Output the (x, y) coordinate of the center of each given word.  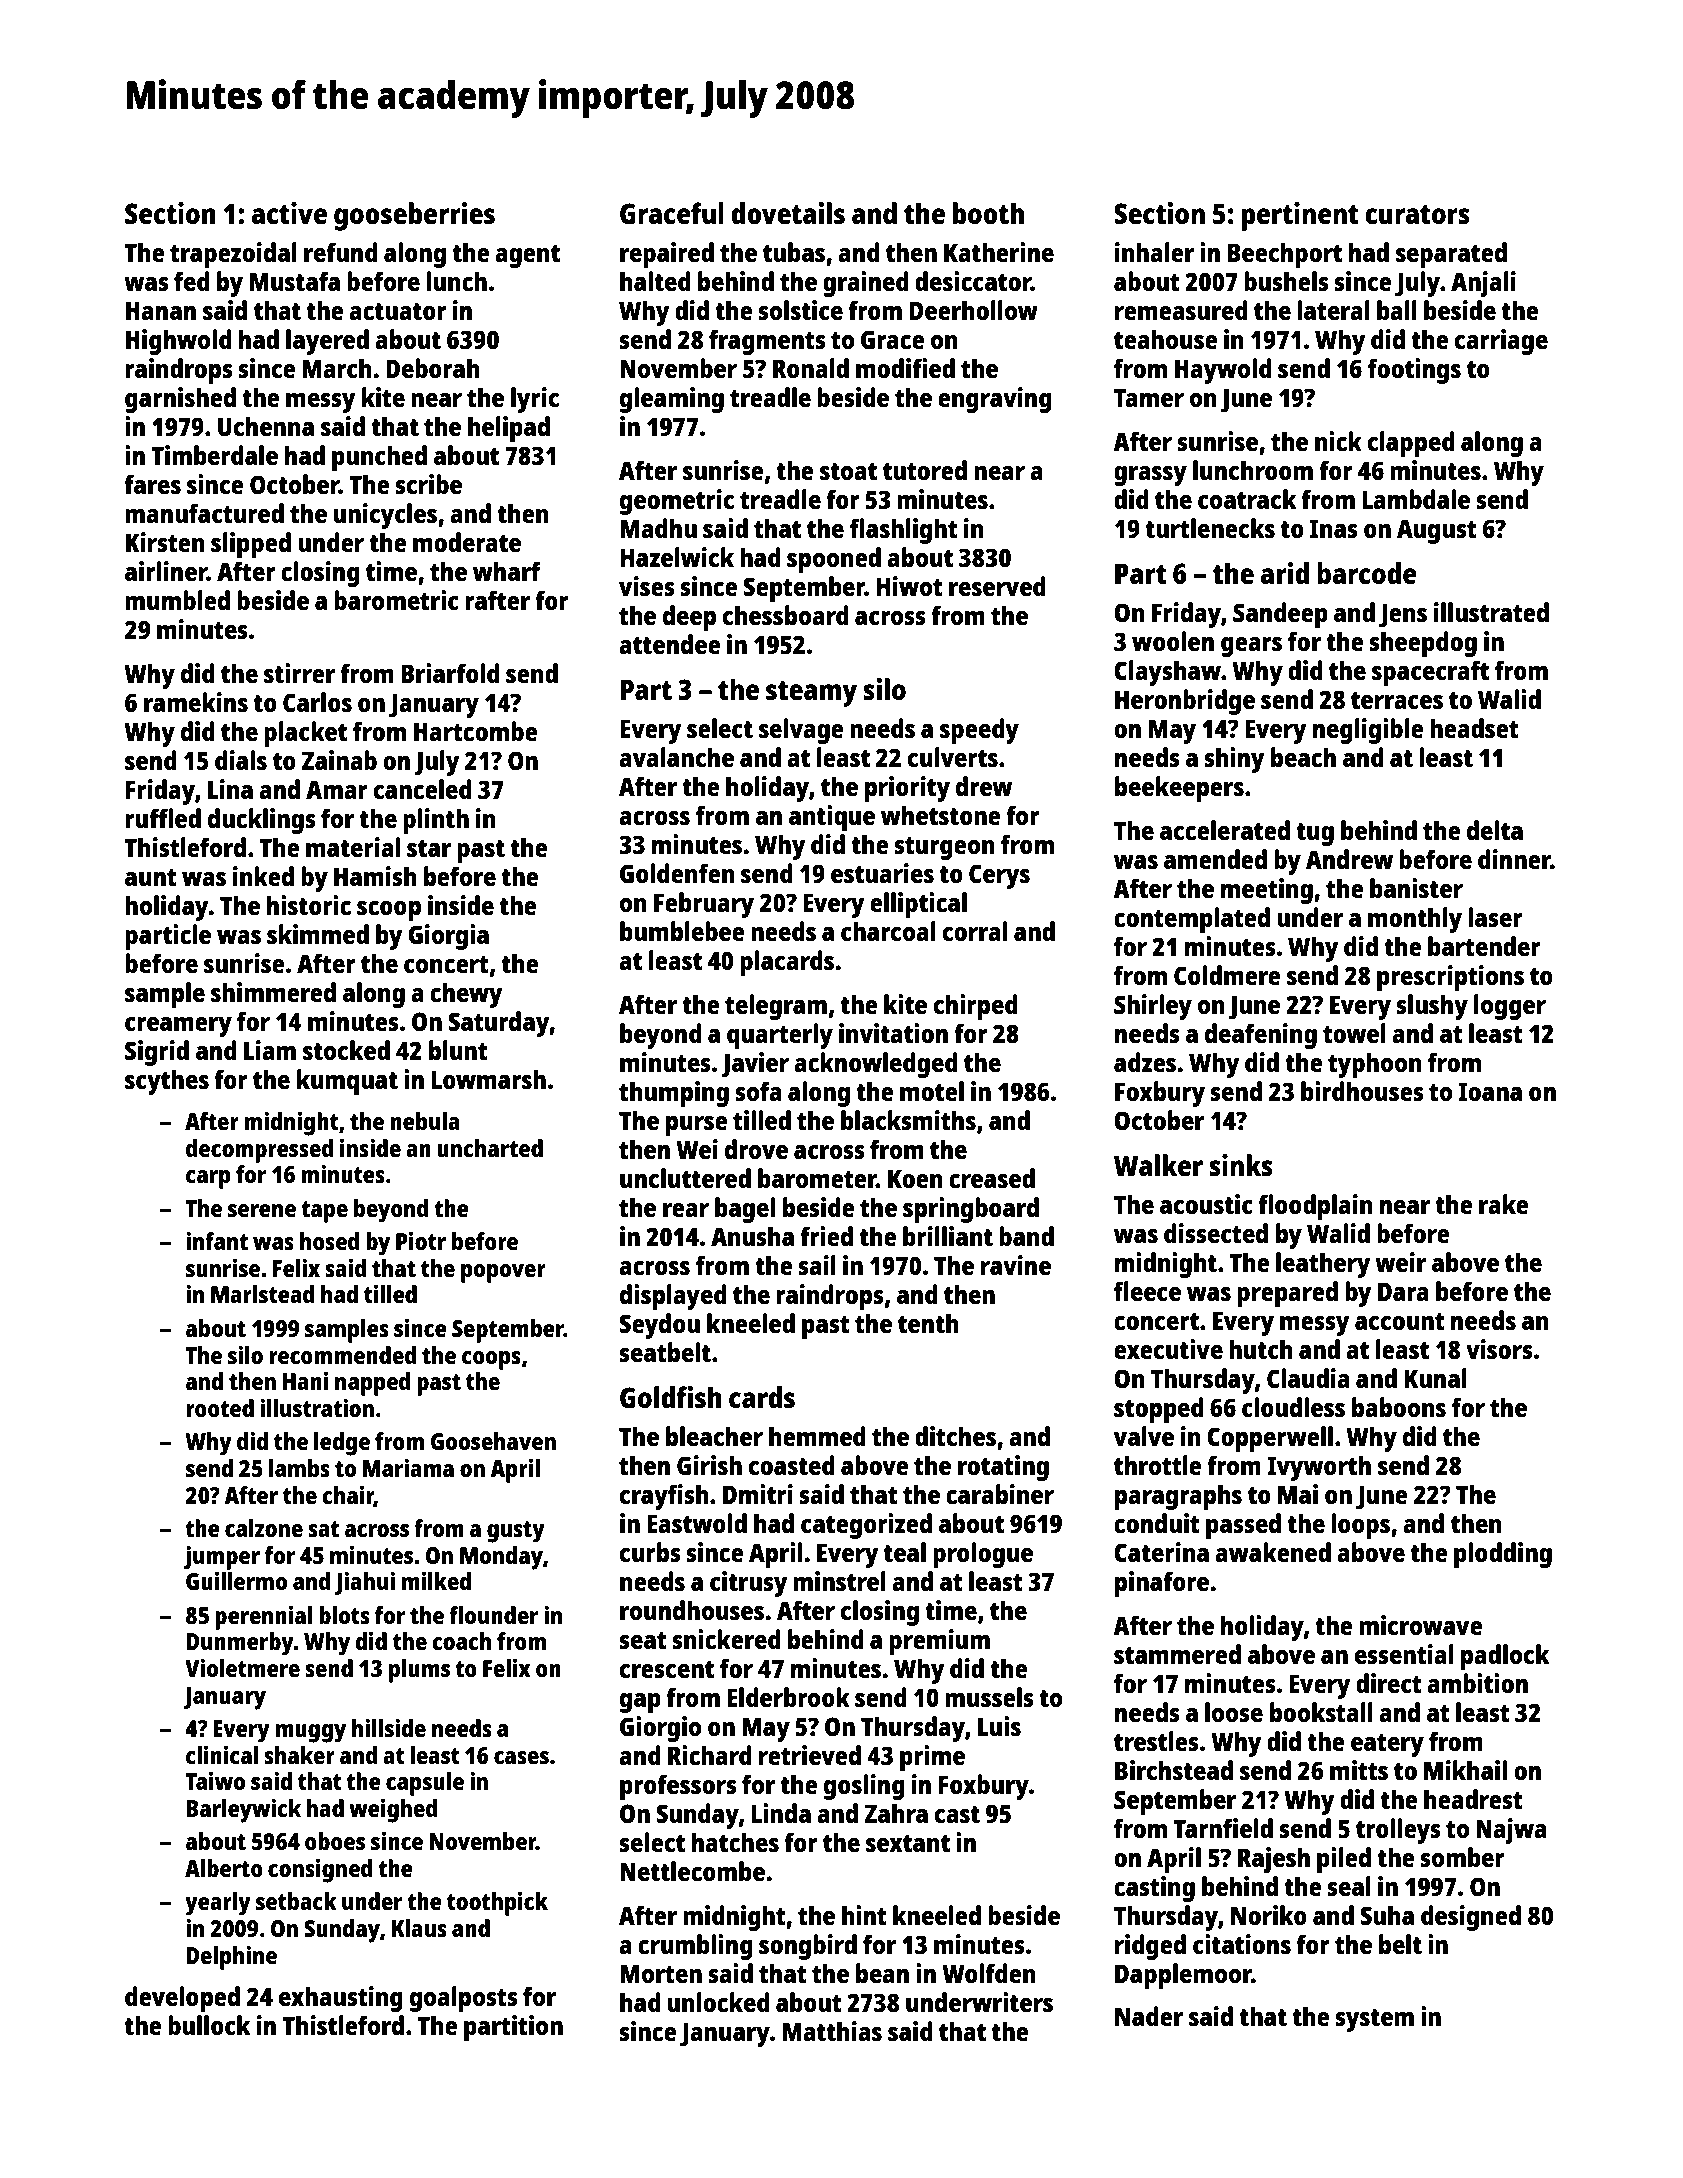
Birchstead (1174, 1770)
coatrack (1247, 499)
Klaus (419, 1928)
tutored (925, 470)
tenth (928, 1323)
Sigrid (157, 1053)
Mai (1298, 1494)
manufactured (204, 513)
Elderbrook (788, 1697)
